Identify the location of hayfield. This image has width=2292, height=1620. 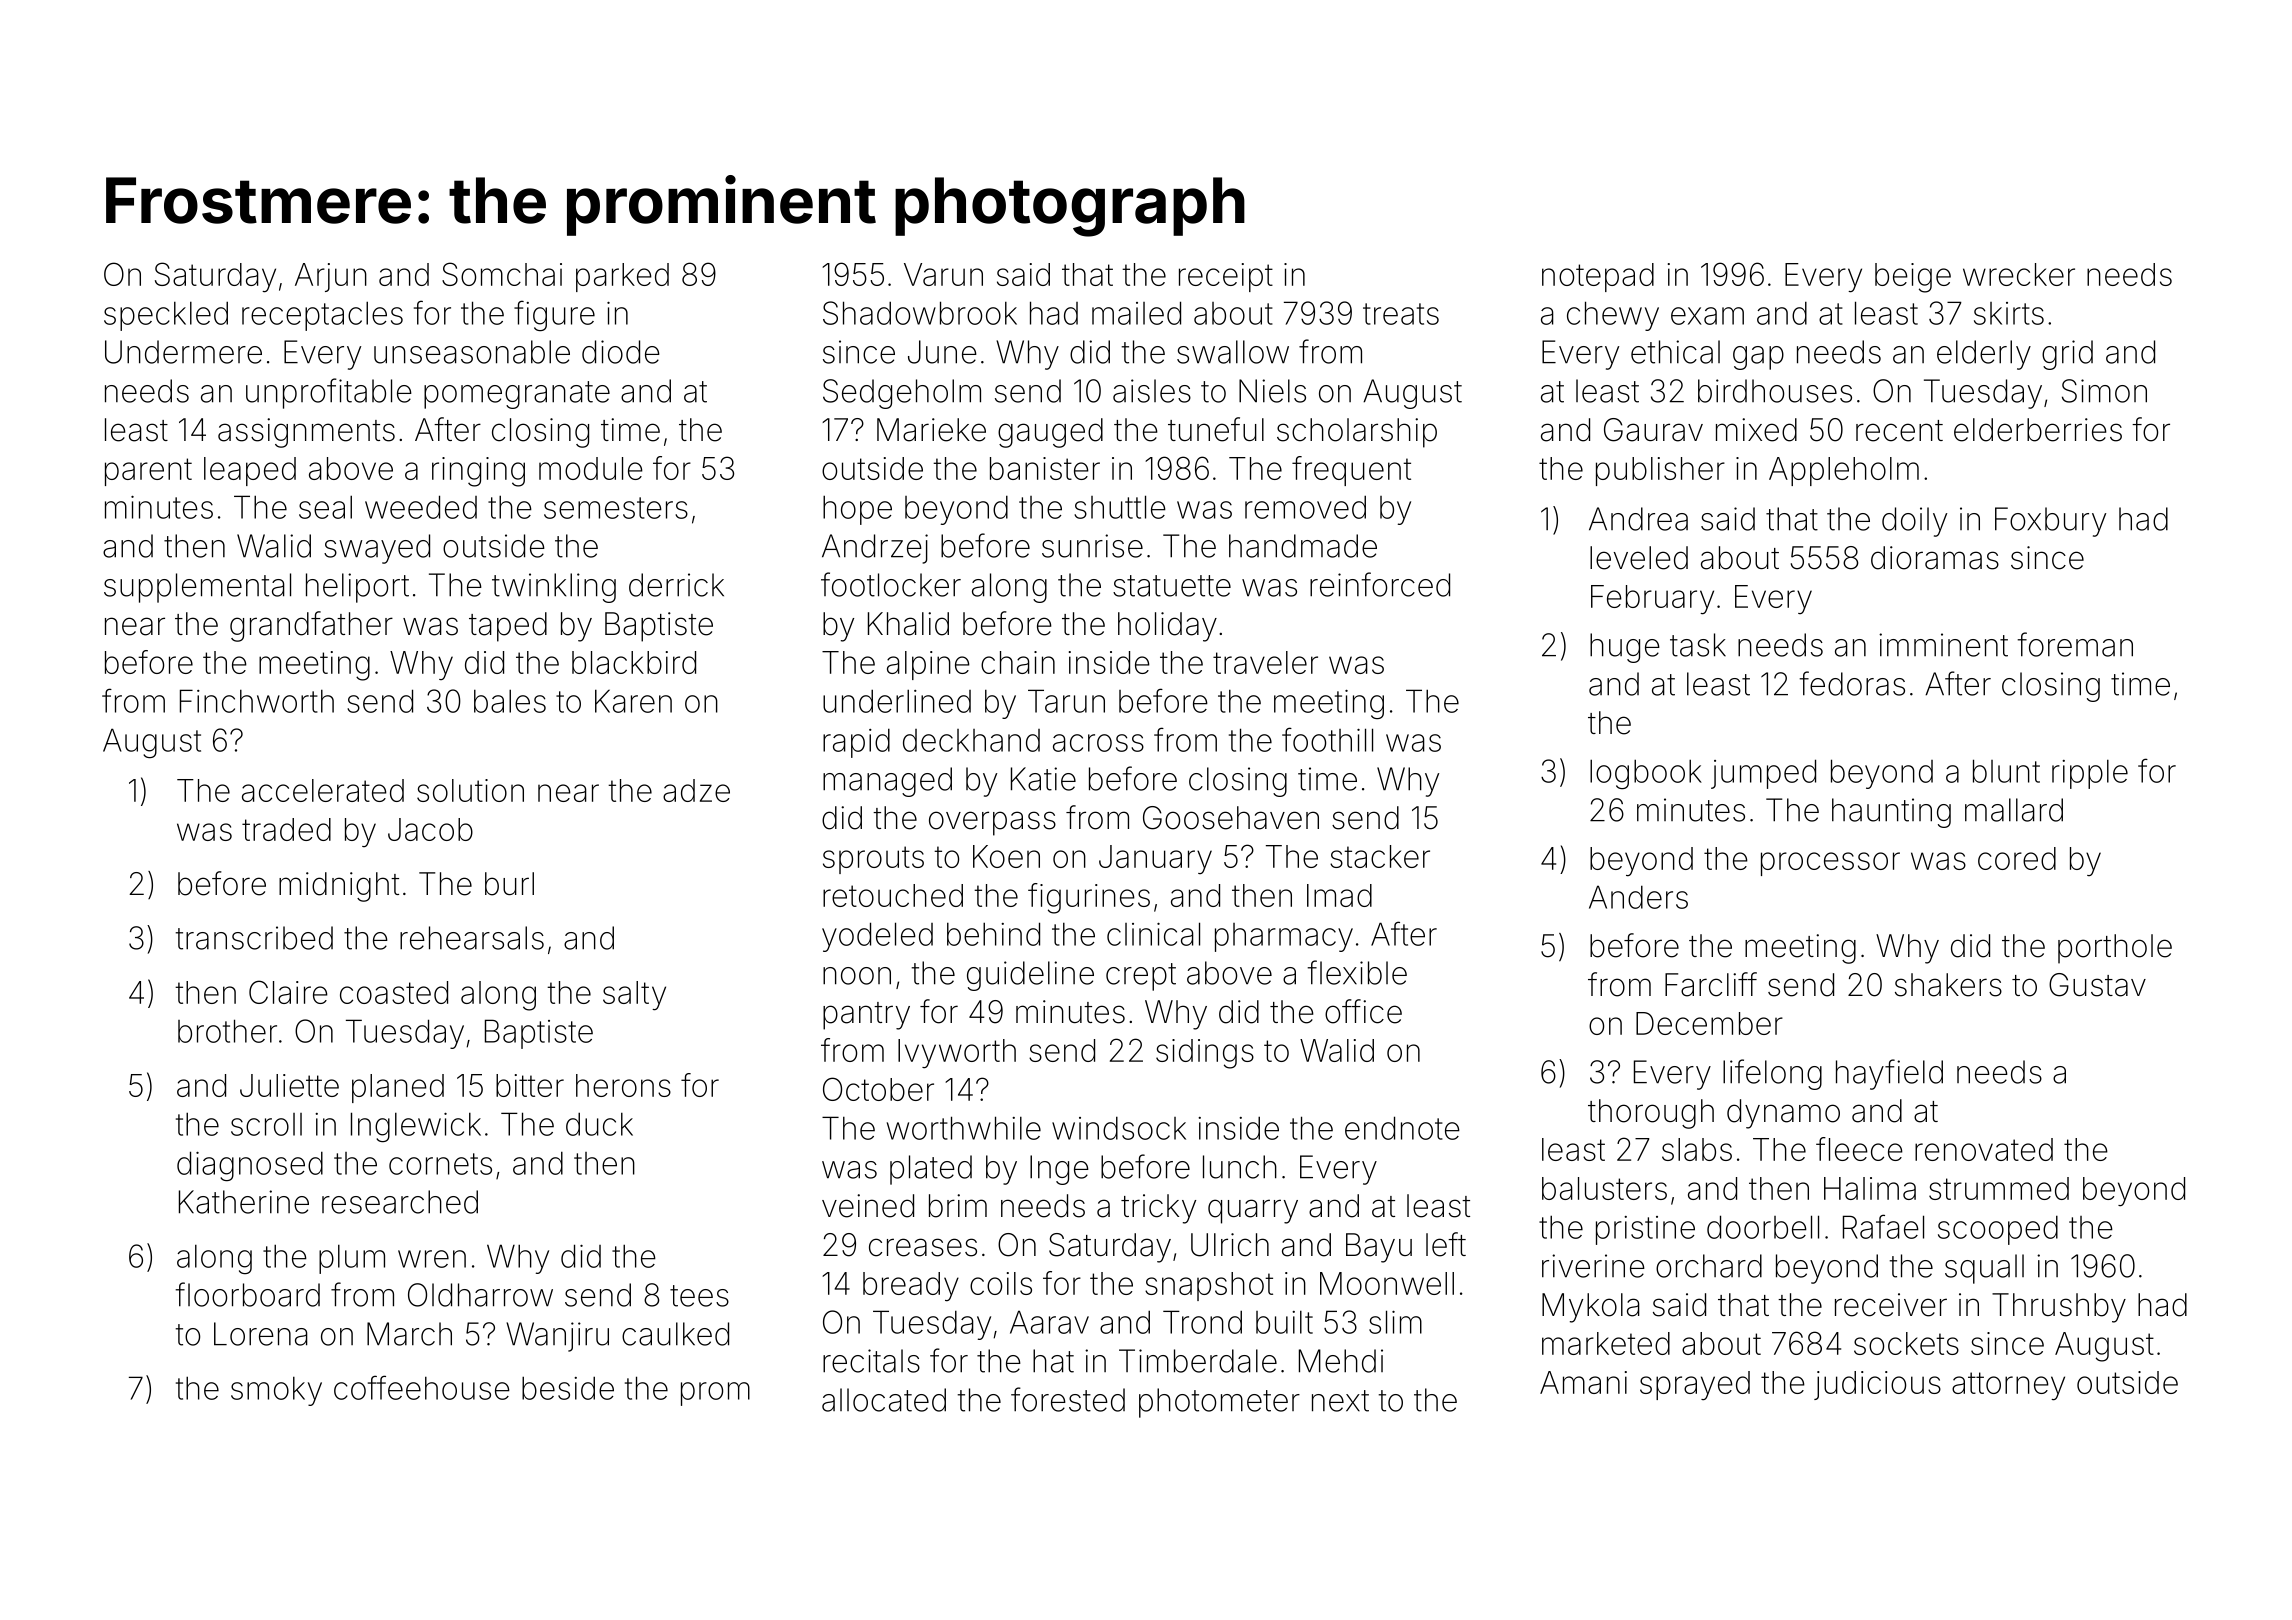
(1889, 1074).
